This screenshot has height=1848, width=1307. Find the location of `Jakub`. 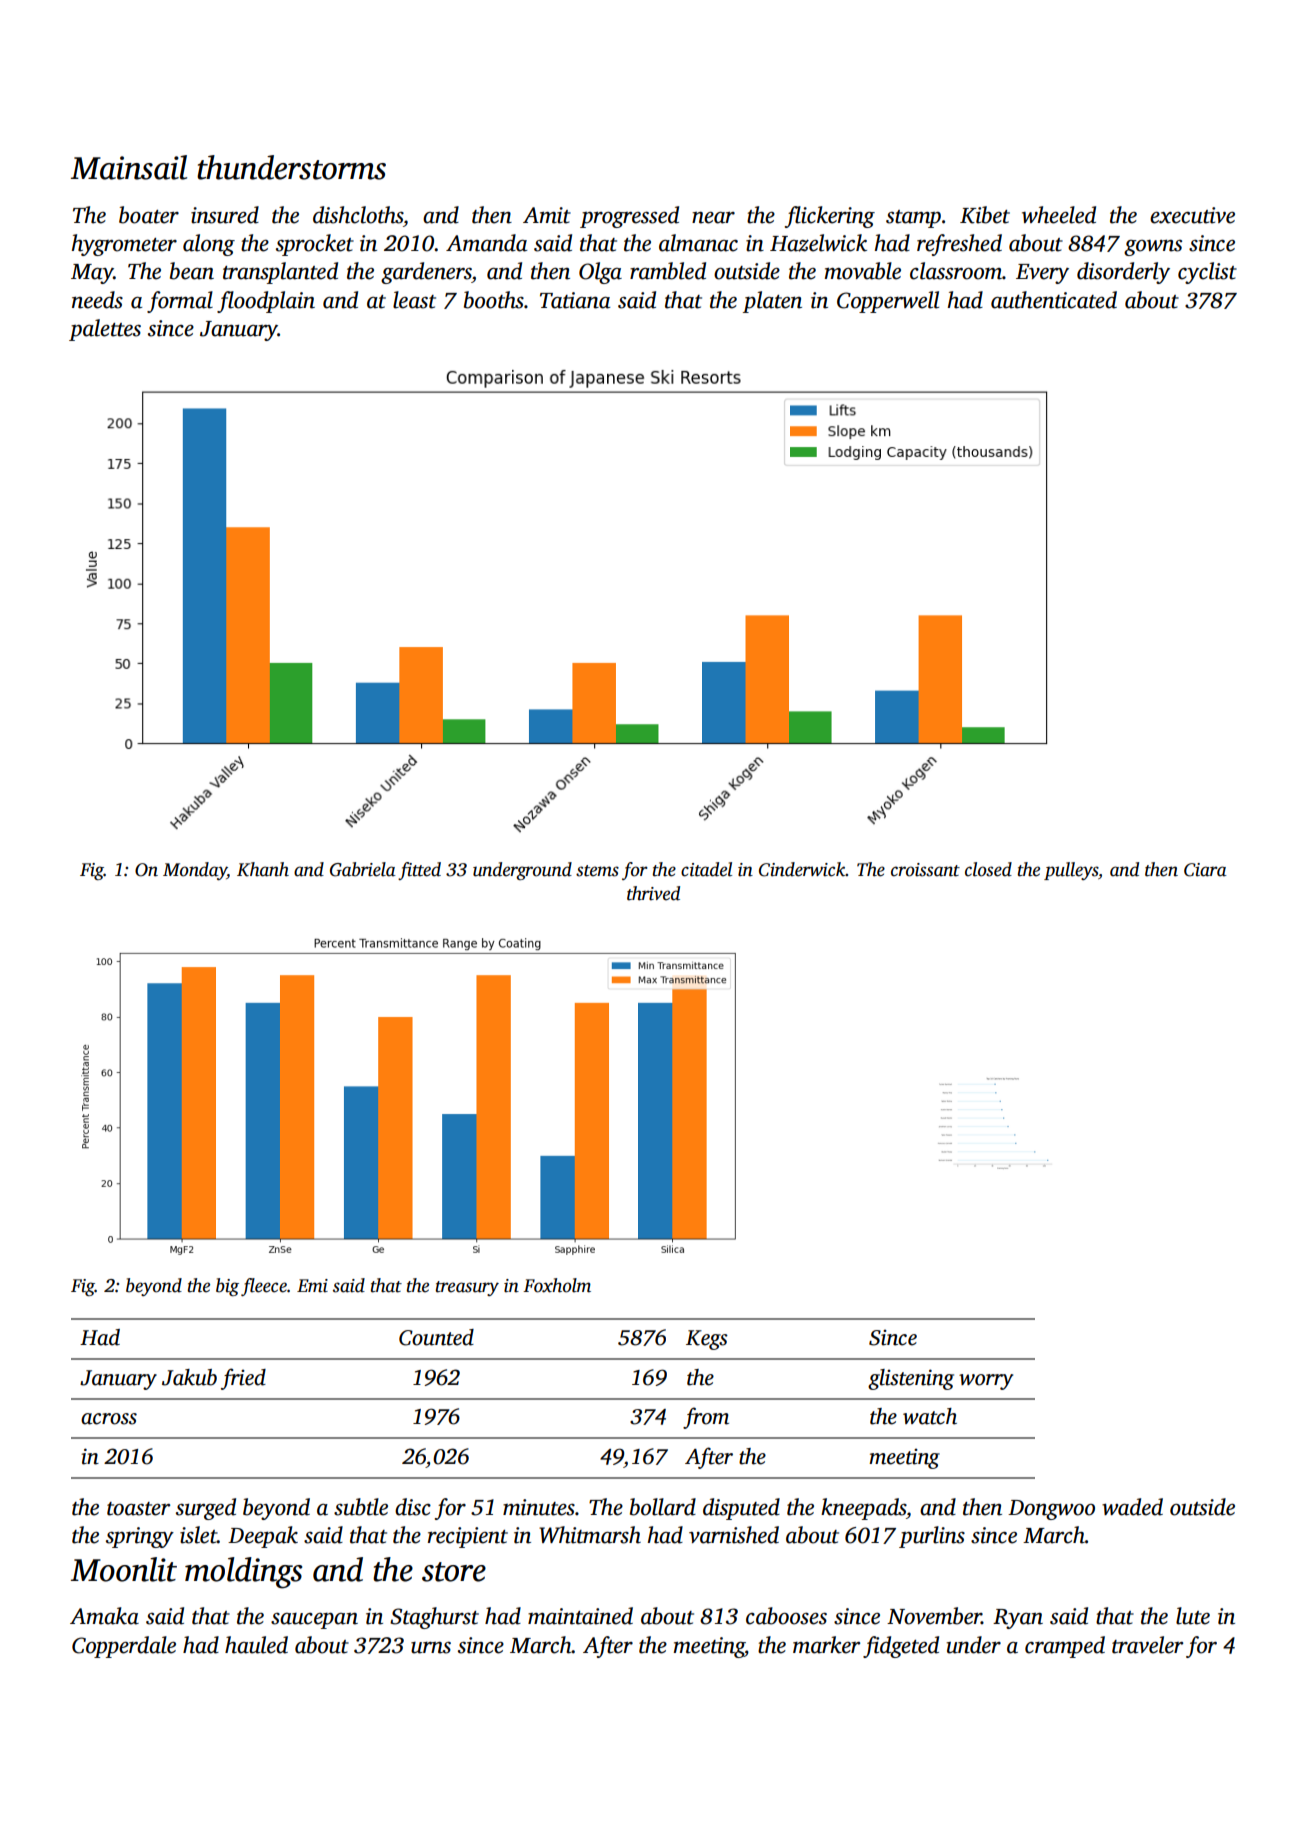

Jakub is located at coordinates (189, 1377).
